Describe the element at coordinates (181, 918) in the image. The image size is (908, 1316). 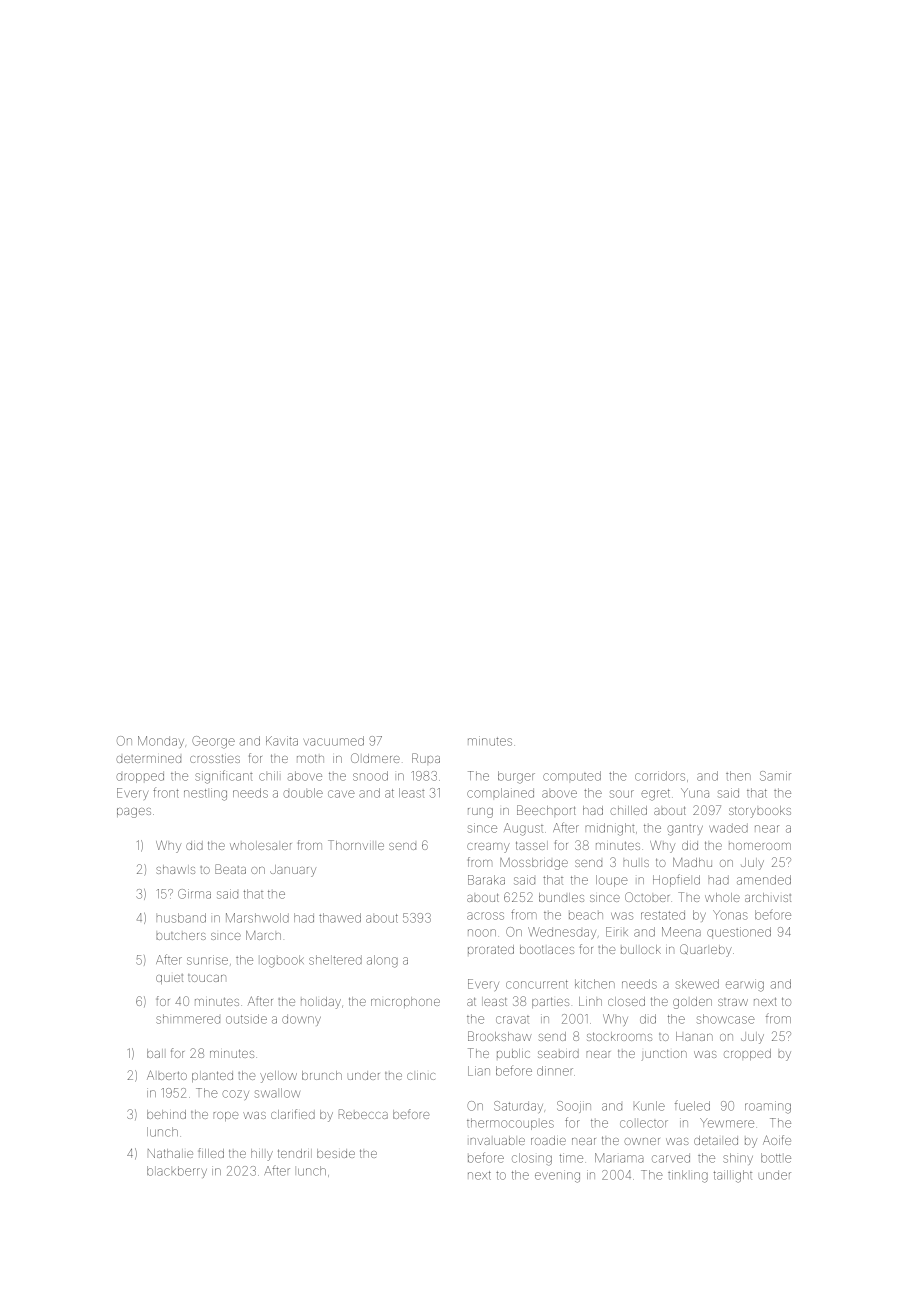
I see `husband` at that location.
